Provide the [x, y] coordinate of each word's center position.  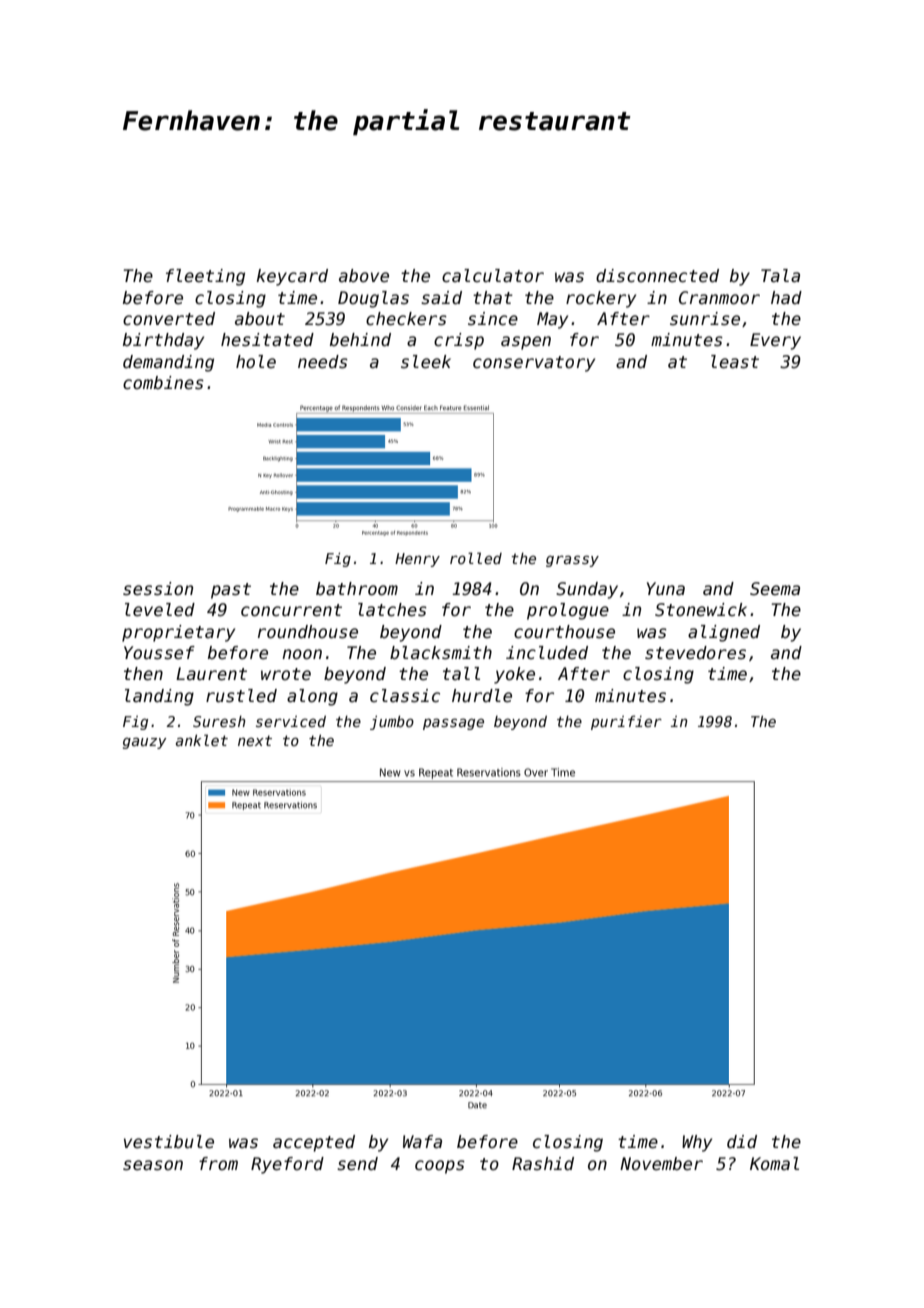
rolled [476, 558]
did [742, 1142]
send [357, 1164]
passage [453, 724]
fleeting [205, 277]
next [255, 740]
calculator [493, 276]
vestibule [169, 1142]
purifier [626, 722]
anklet [202, 740]
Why [697, 1143]
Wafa [422, 1142]
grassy [572, 561]
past [231, 591]
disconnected [657, 276]
